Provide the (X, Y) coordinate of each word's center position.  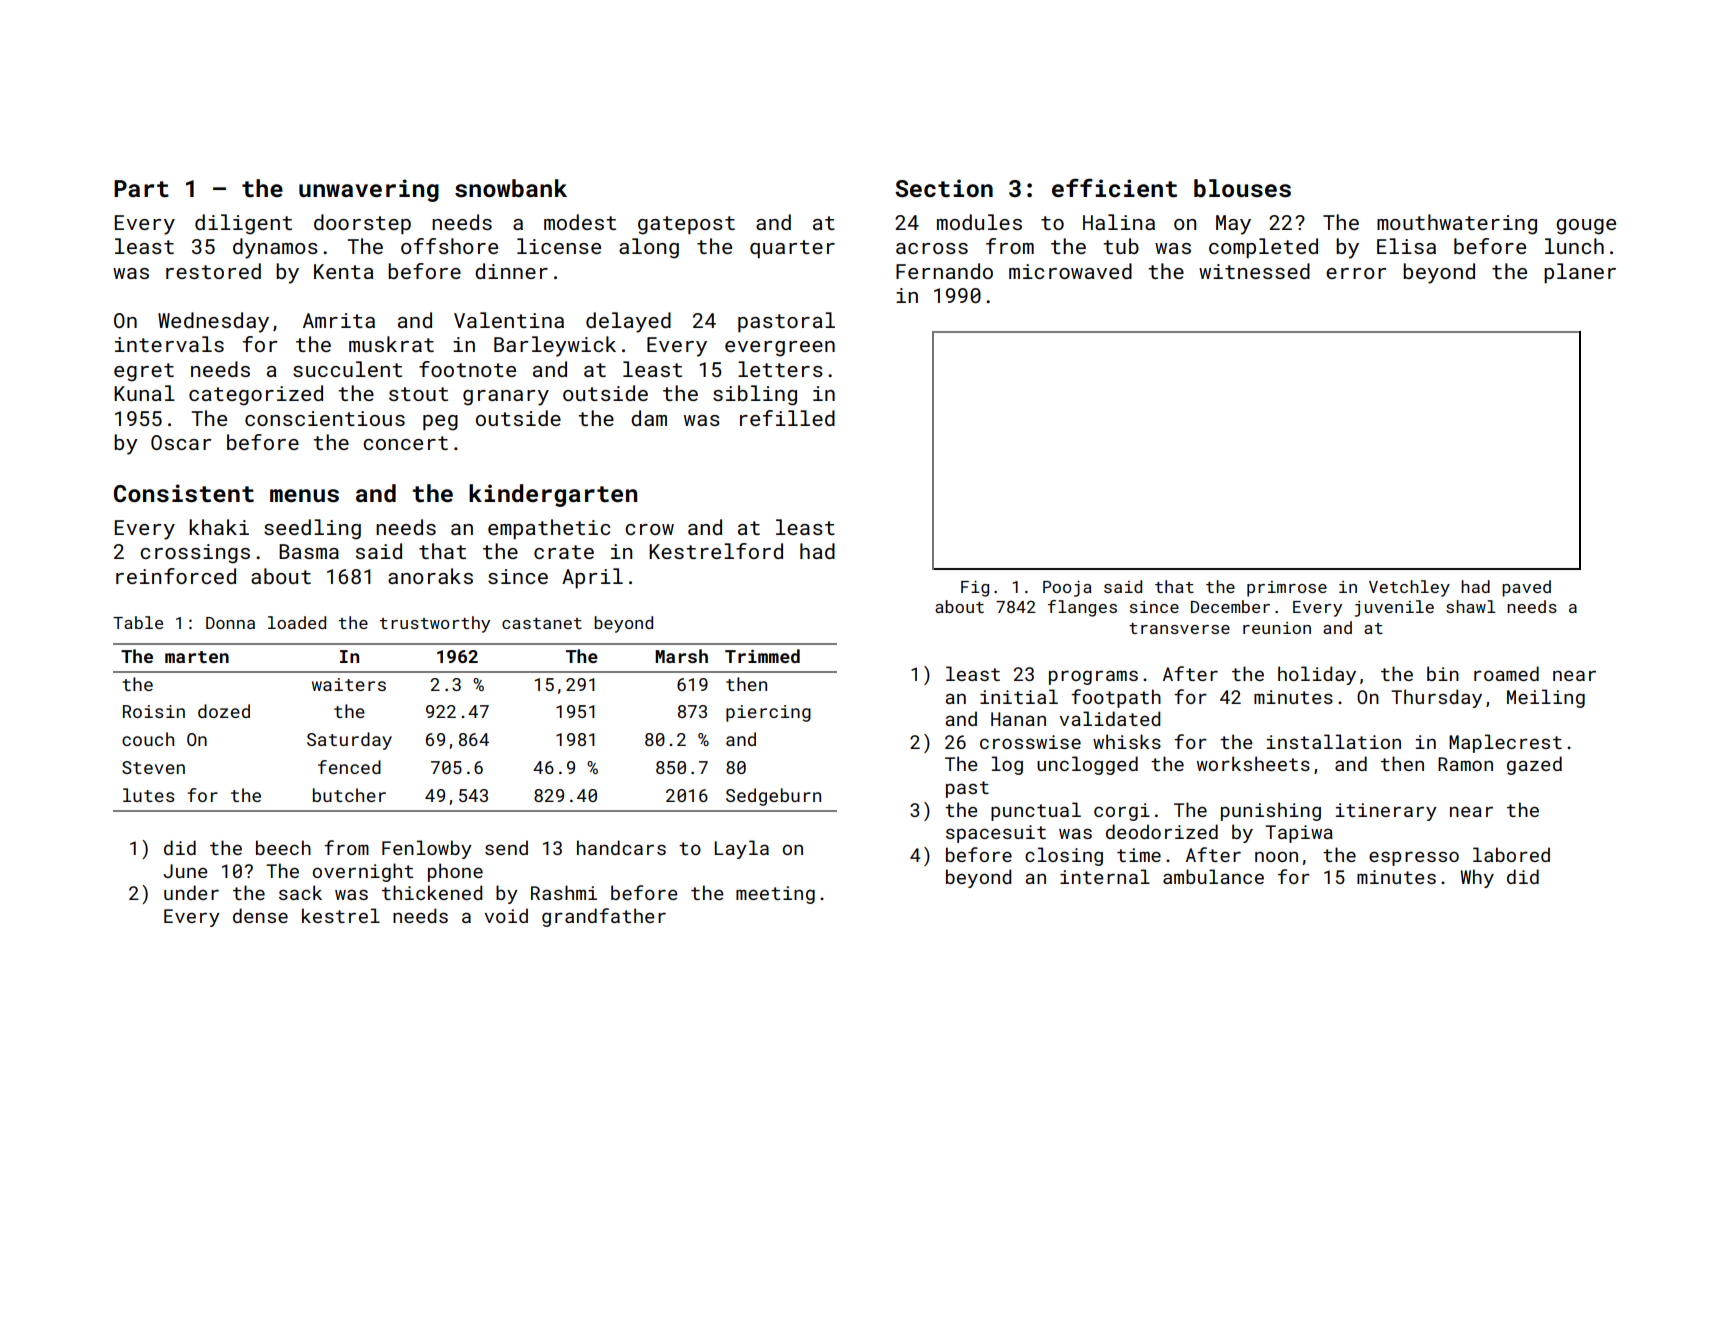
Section (944, 188)
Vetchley (1409, 588)
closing (1064, 856)
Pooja (1067, 589)
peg (440, 423)
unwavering (369, 190)
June (185, 871)
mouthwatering (1457, 224)
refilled (787, 418)
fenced (349, 767)
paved (1526, 588)
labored (1511, 854)
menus (304, 496)
